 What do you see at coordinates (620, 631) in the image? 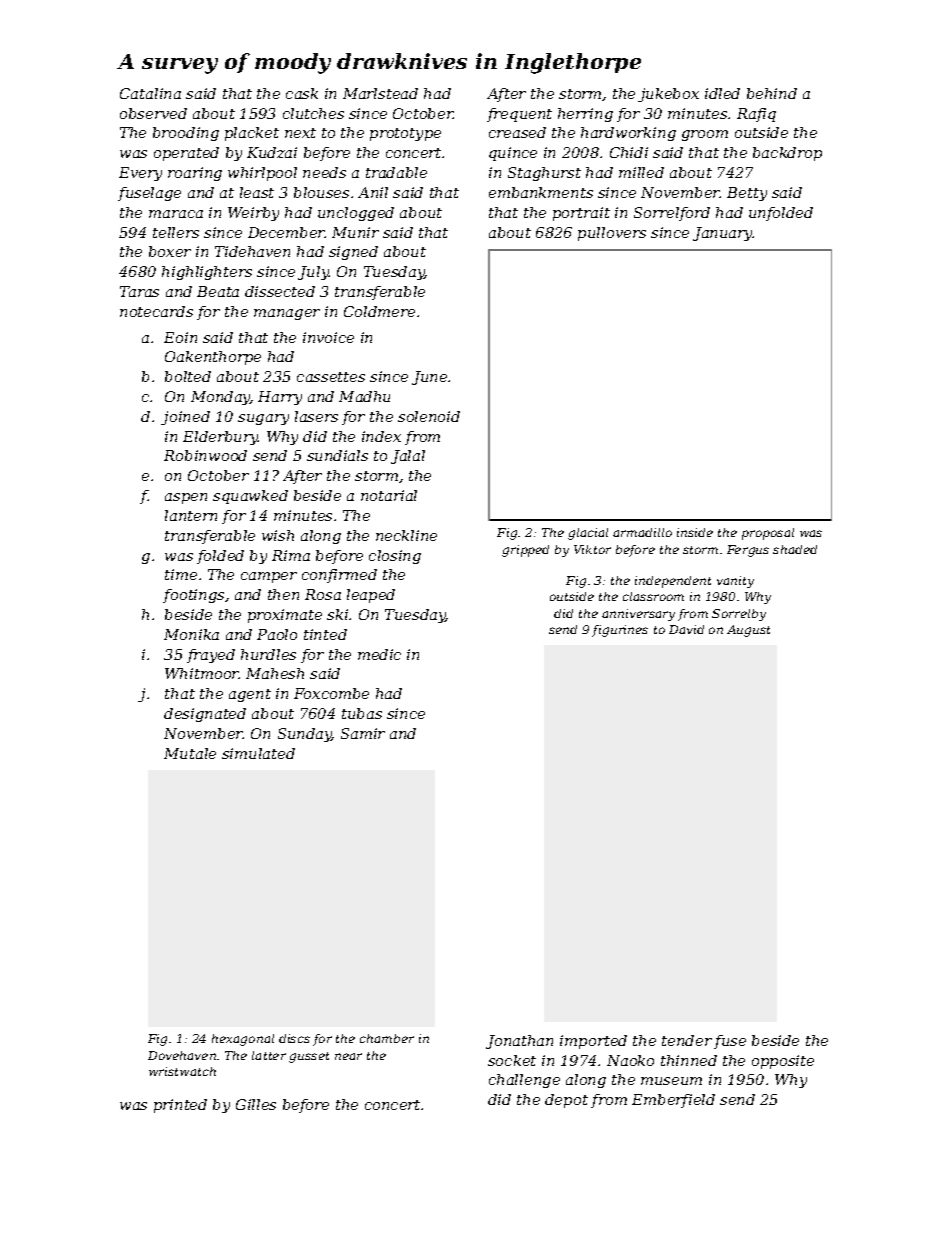
I see `figurines` at bounding box center [620, 631].
